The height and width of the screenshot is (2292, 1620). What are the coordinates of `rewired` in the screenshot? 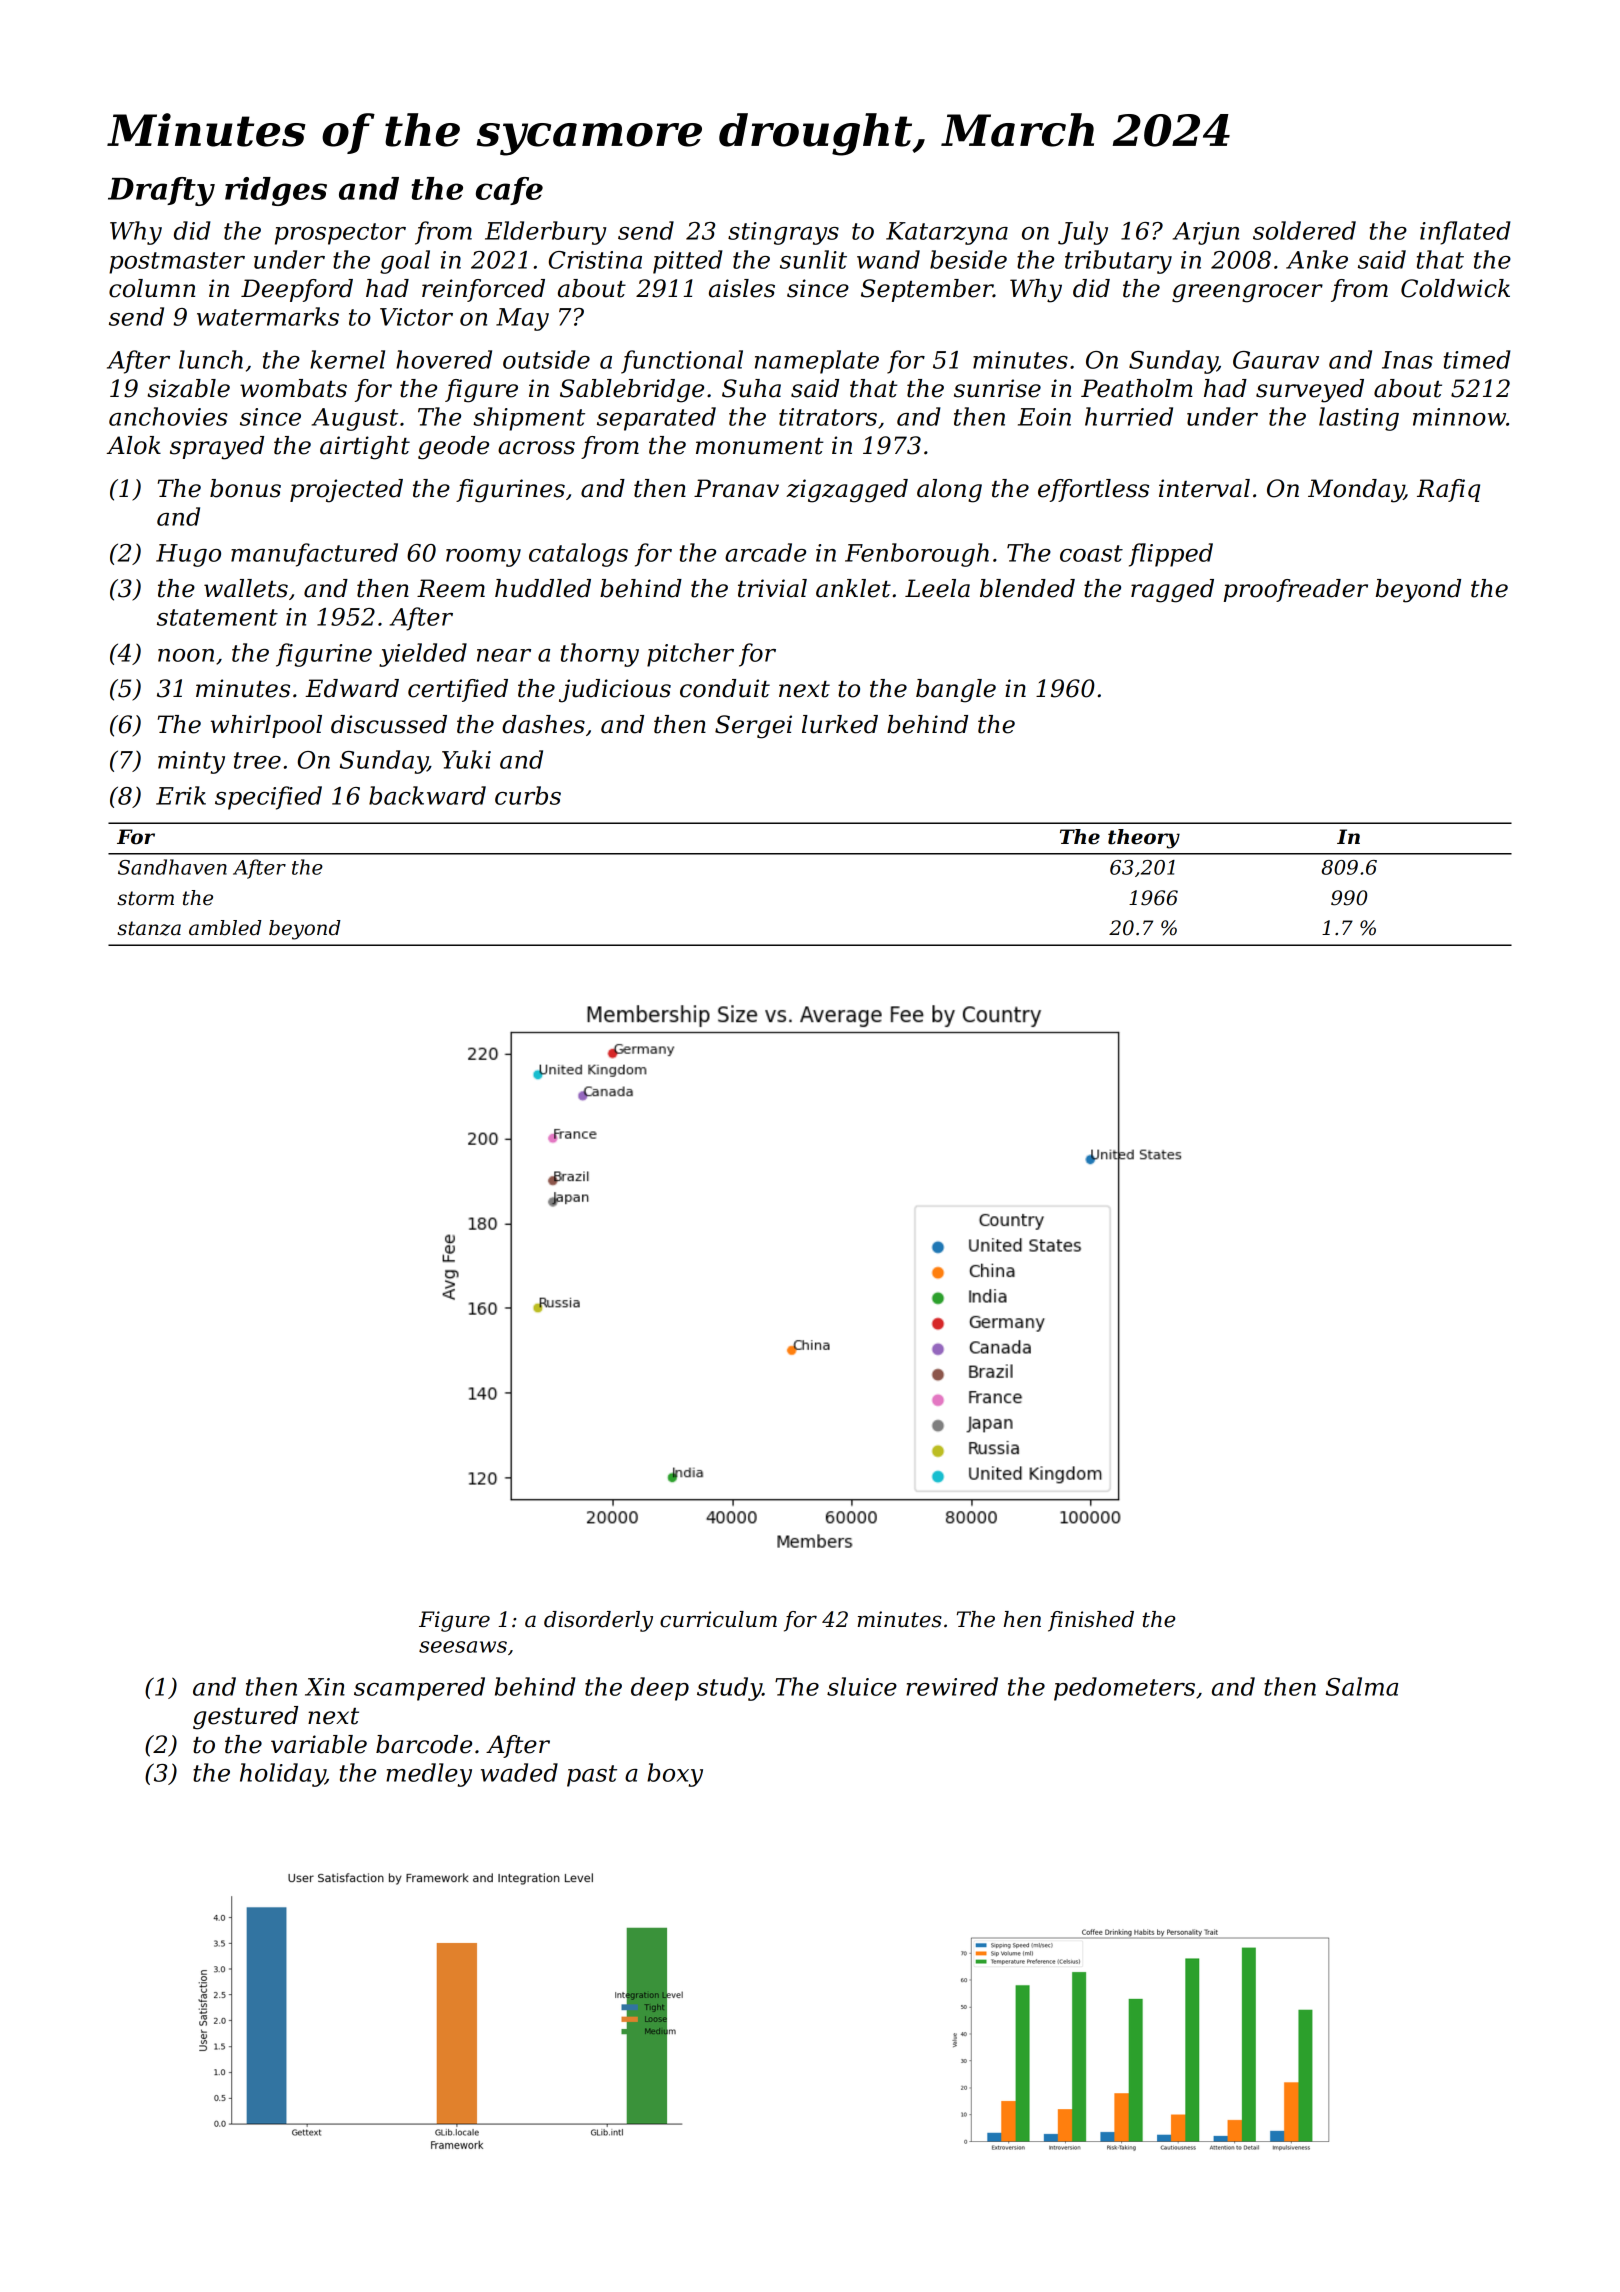 It's located at (952, 1686).
